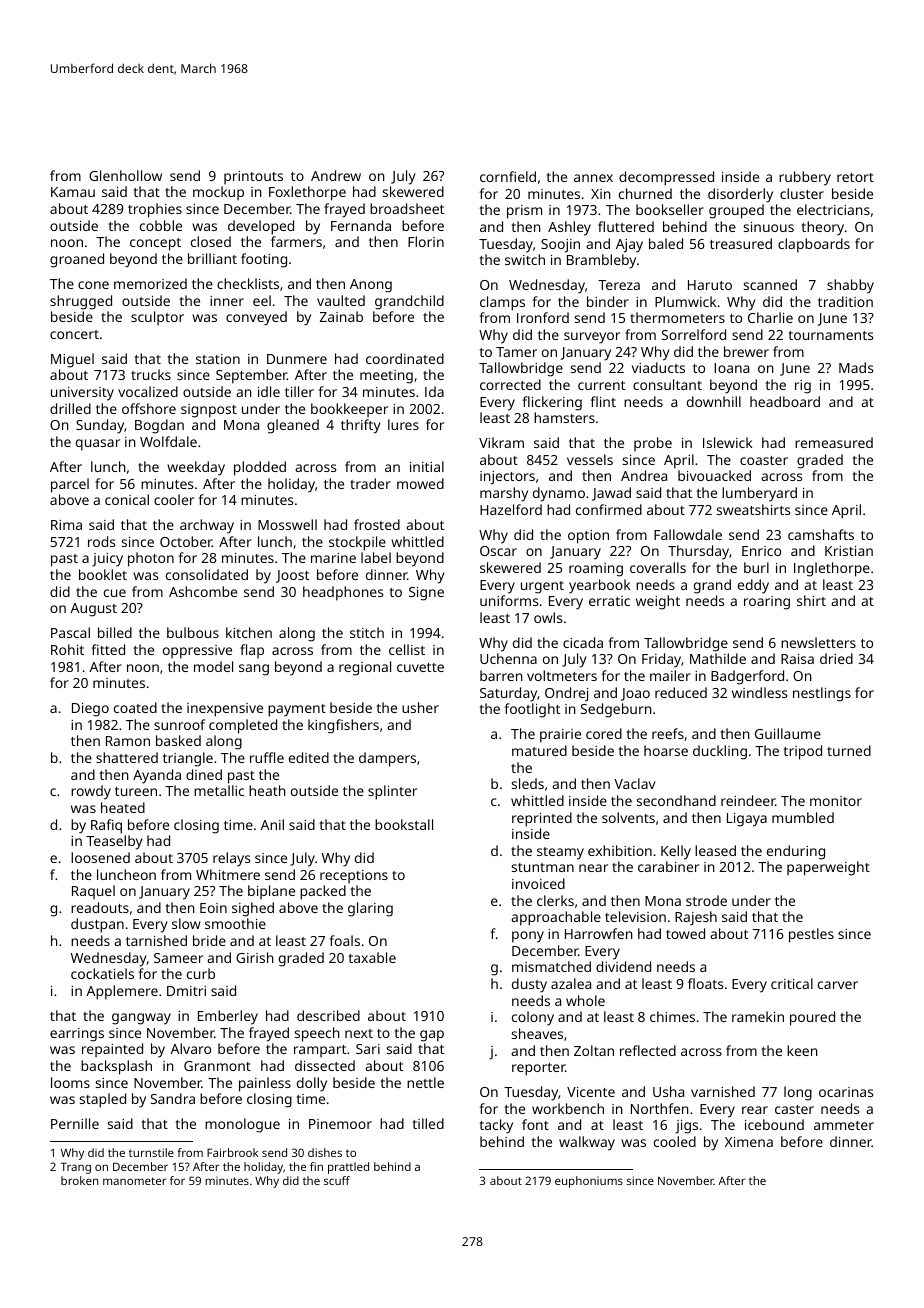 The image size is (924, 1308). I want to click on Dmitri, so click(186, 991).
